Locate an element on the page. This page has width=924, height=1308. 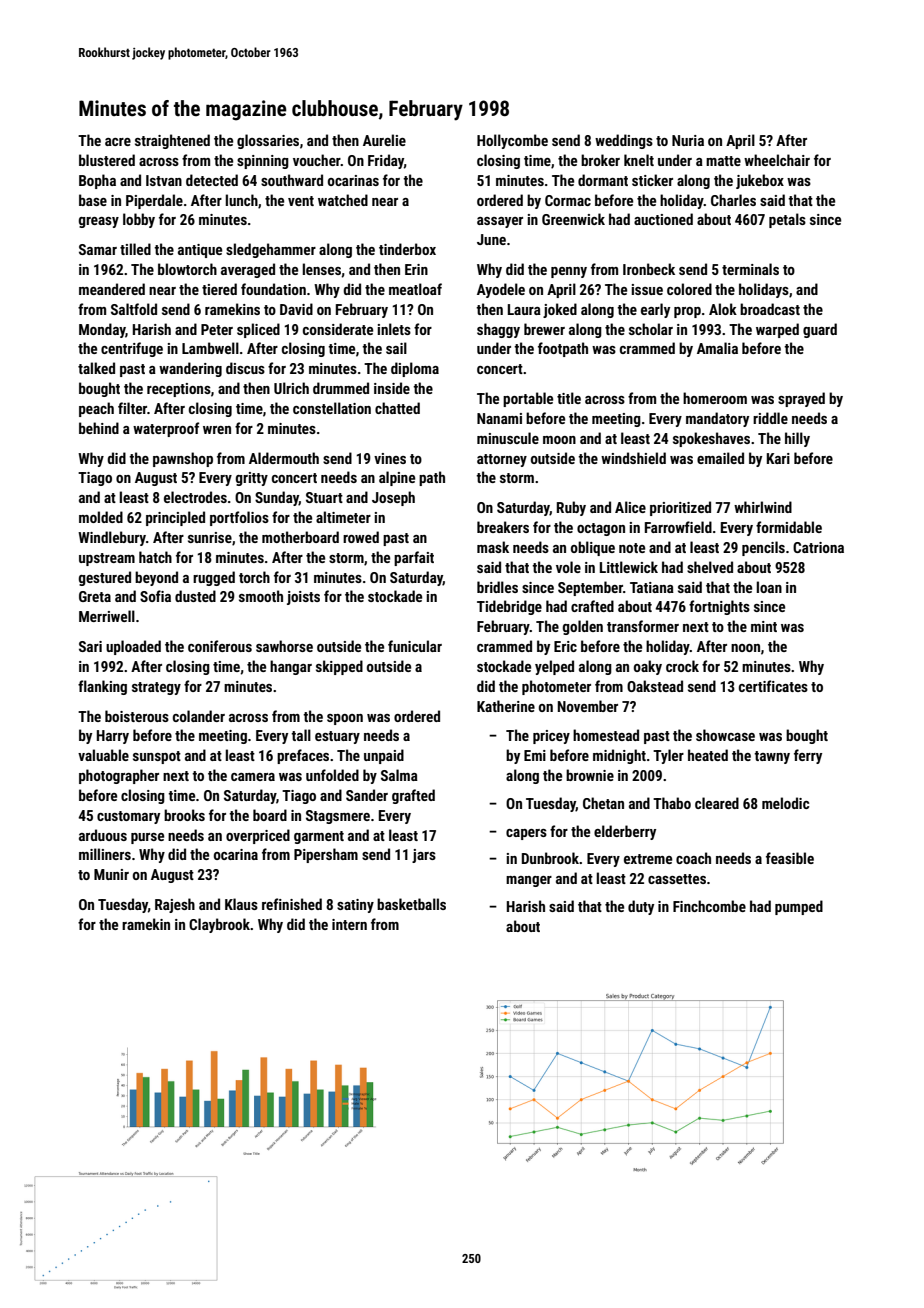
moon is located at coordinates (559, 440).
